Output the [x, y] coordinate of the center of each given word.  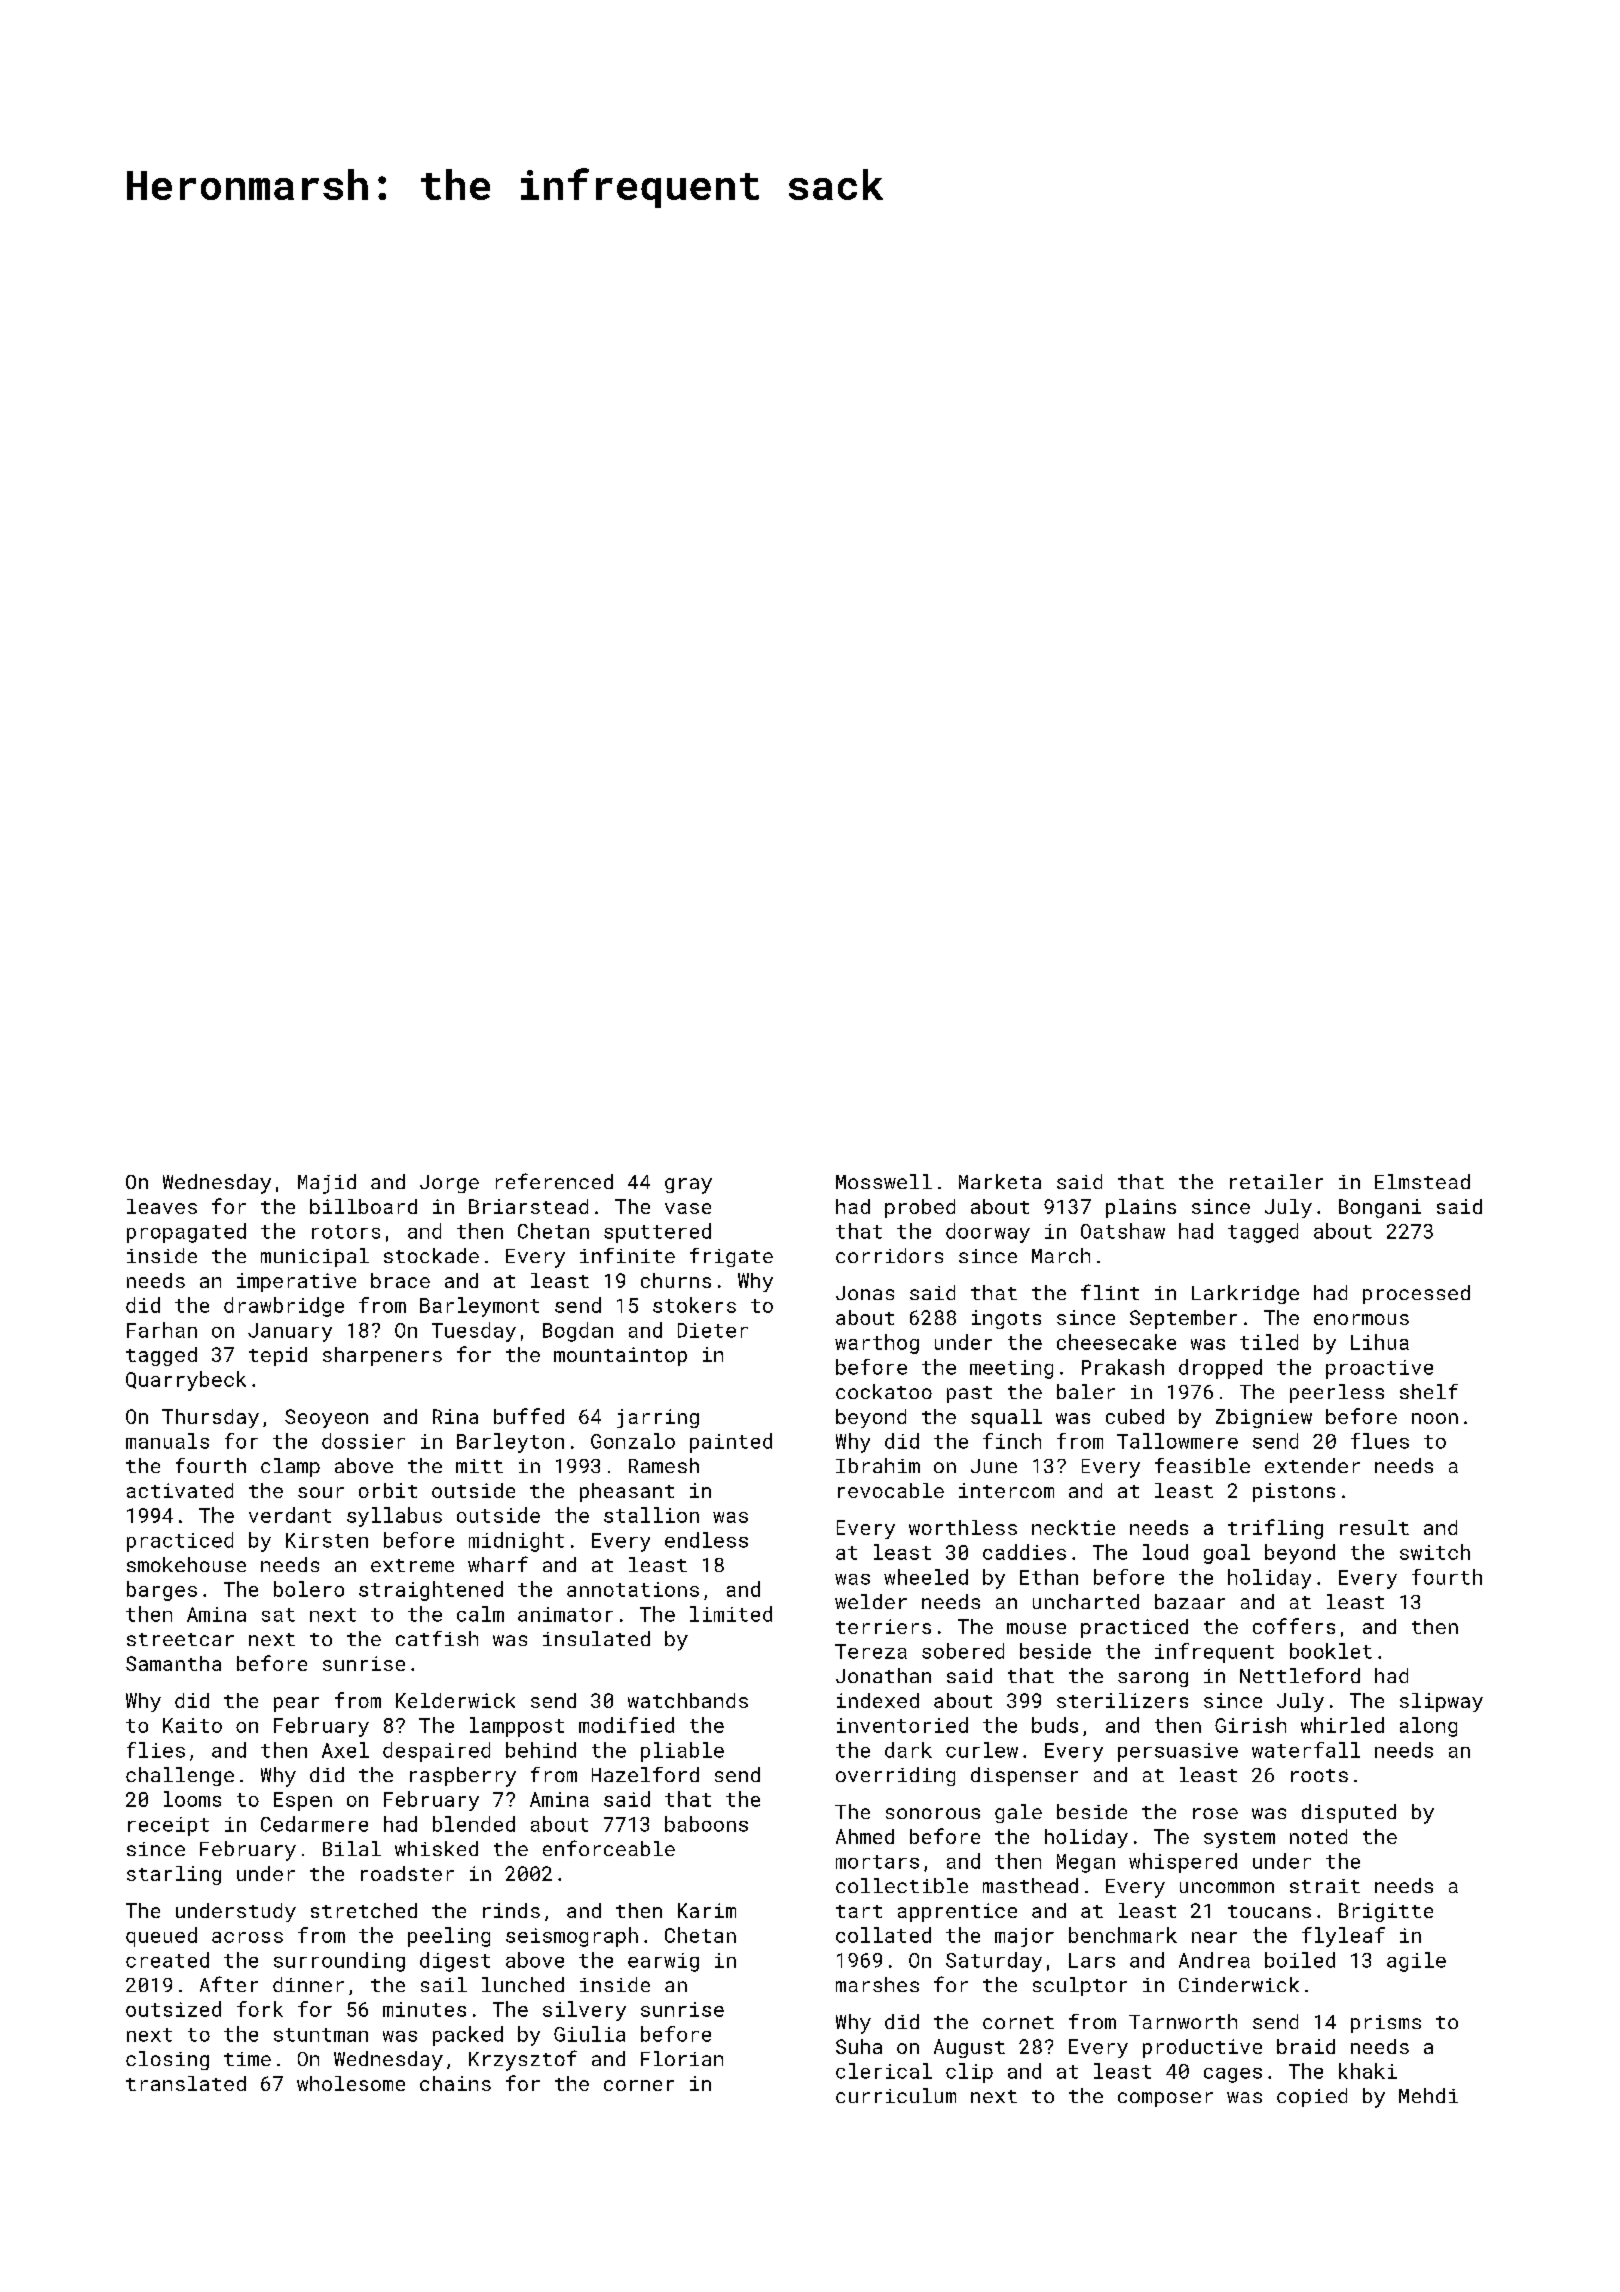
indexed [878, 1700]
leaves [162, 1206]
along [1428, 1727]
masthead [1030, 1885]
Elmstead [1422, 1181]
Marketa [1000, 1181]
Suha [859, 2046]
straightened [431, 1591]
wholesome [351, 2083]
